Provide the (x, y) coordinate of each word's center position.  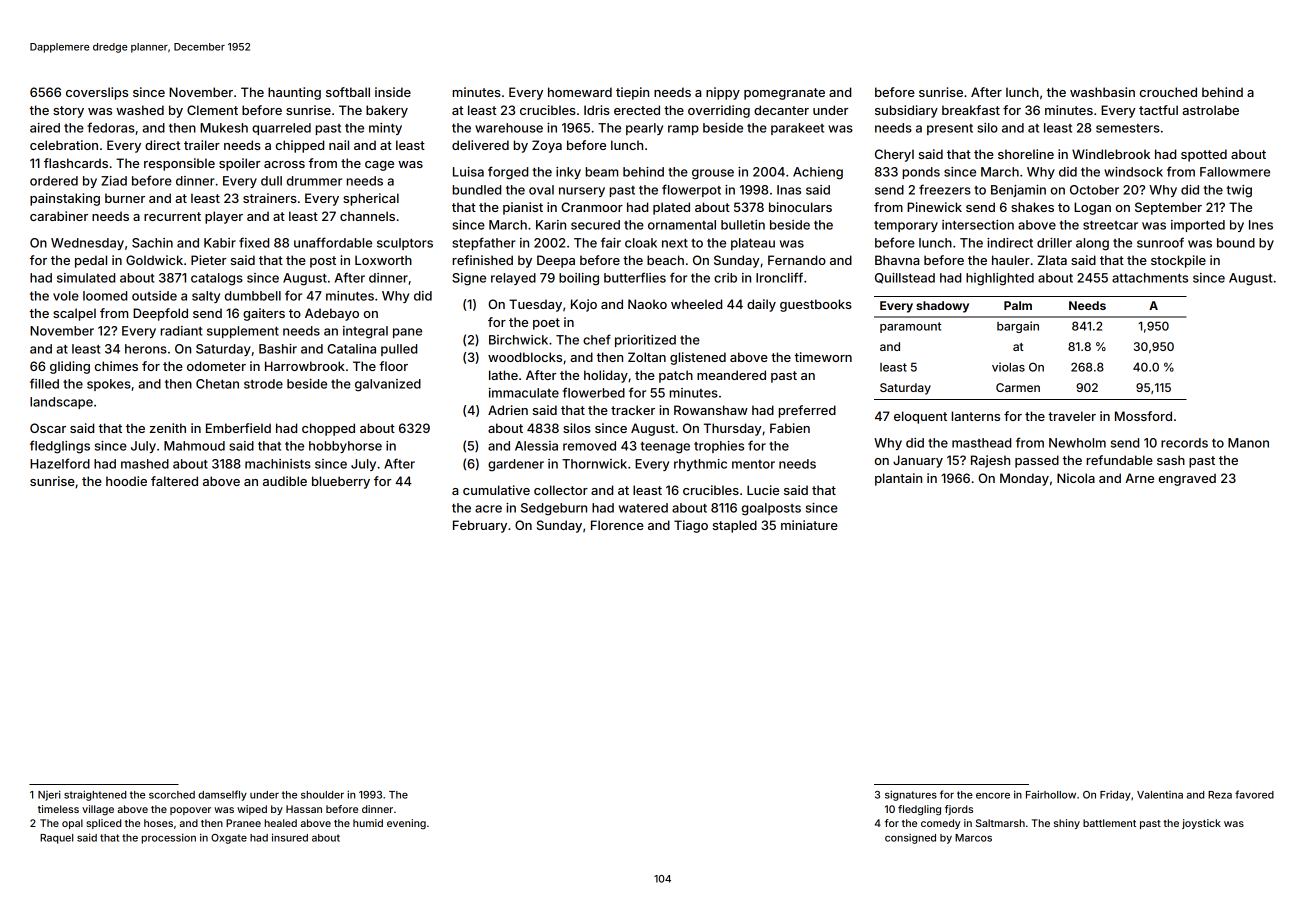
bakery (387, 111)
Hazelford (60, 463)
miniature (809, 525)
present (950, 129)
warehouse (509, 128)
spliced (103, 824)
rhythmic (700, 465)
